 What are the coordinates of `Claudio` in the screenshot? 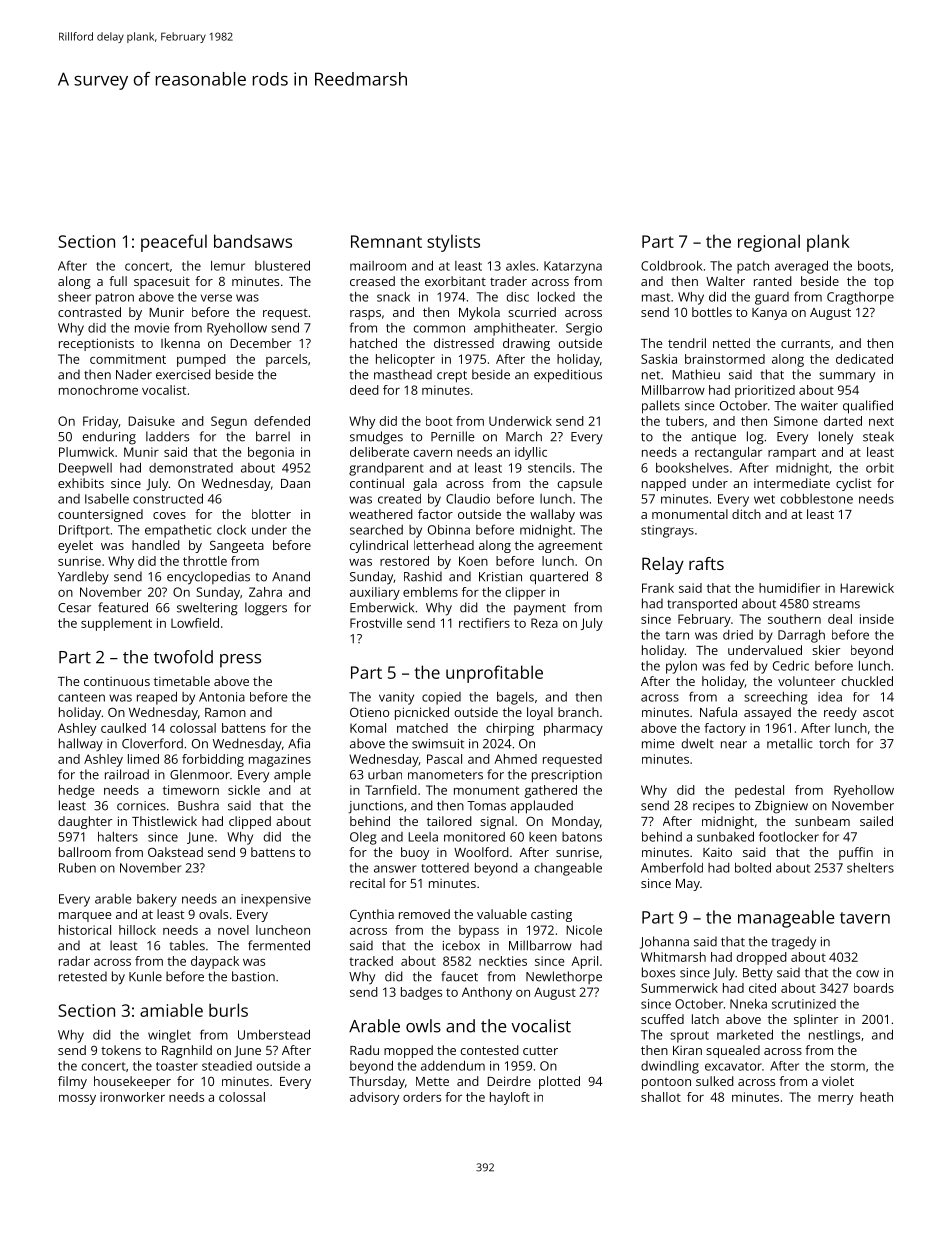 It's located at (468, 499).
